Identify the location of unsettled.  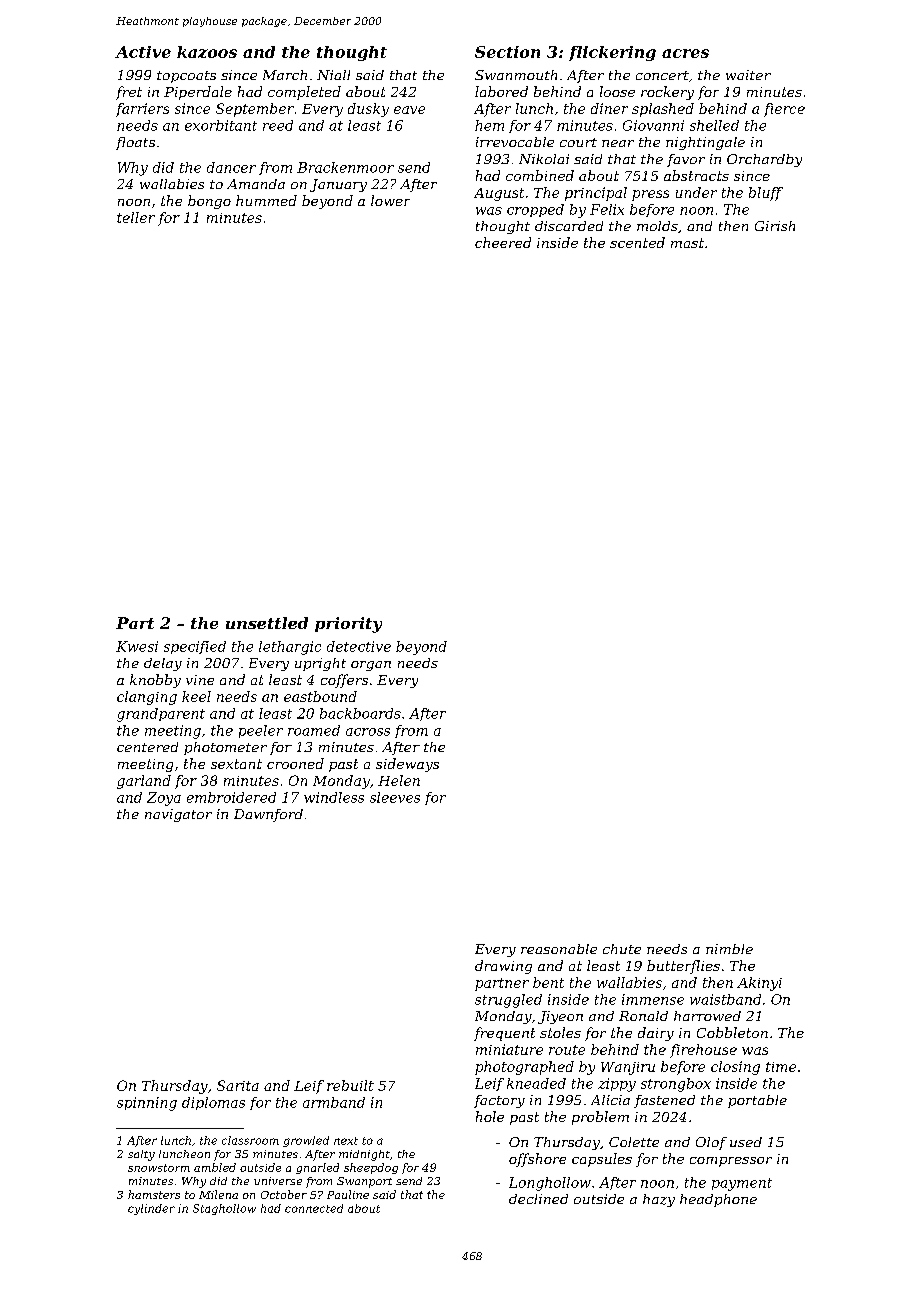
(267, 623).
